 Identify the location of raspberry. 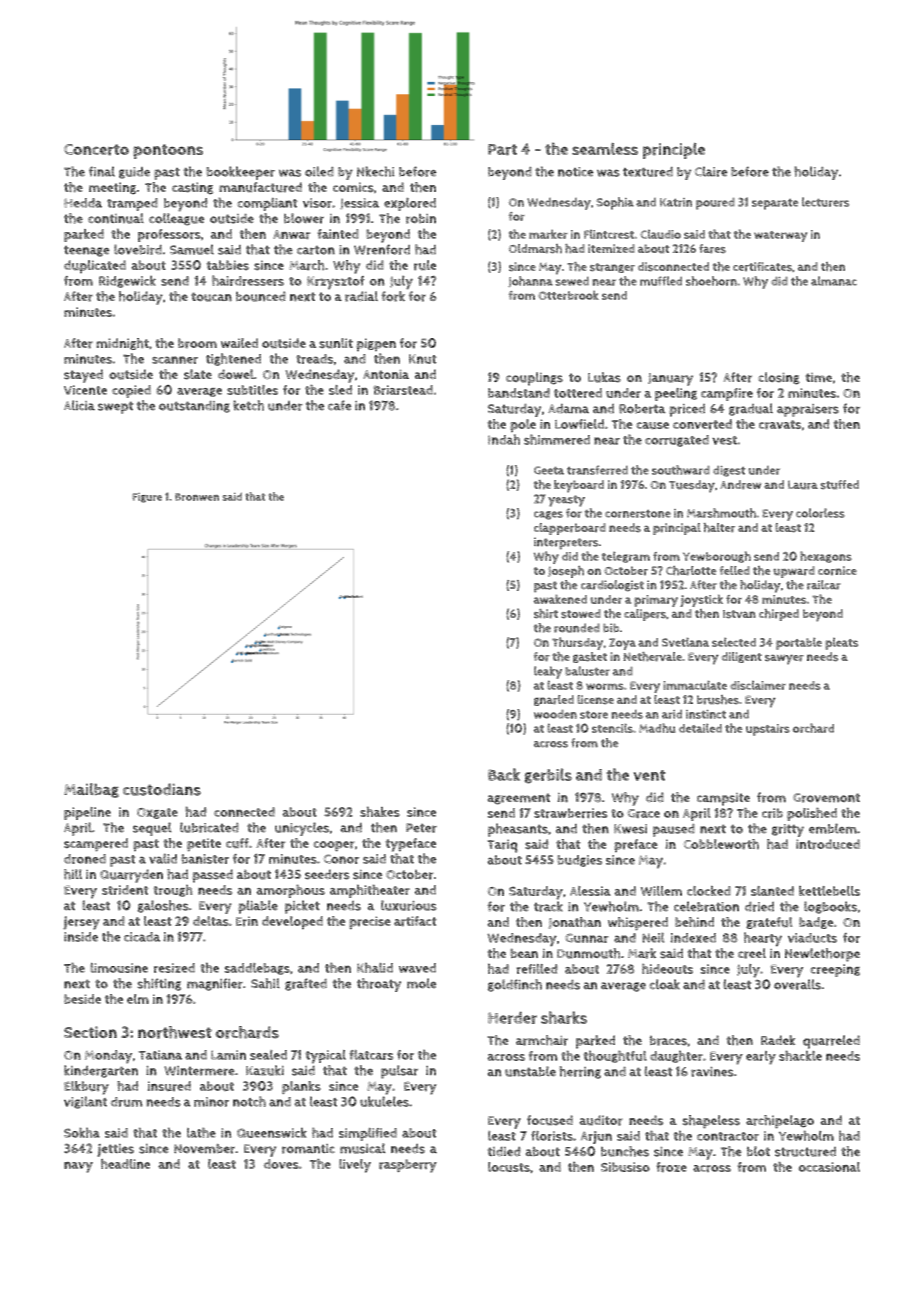
(408, 1166).
